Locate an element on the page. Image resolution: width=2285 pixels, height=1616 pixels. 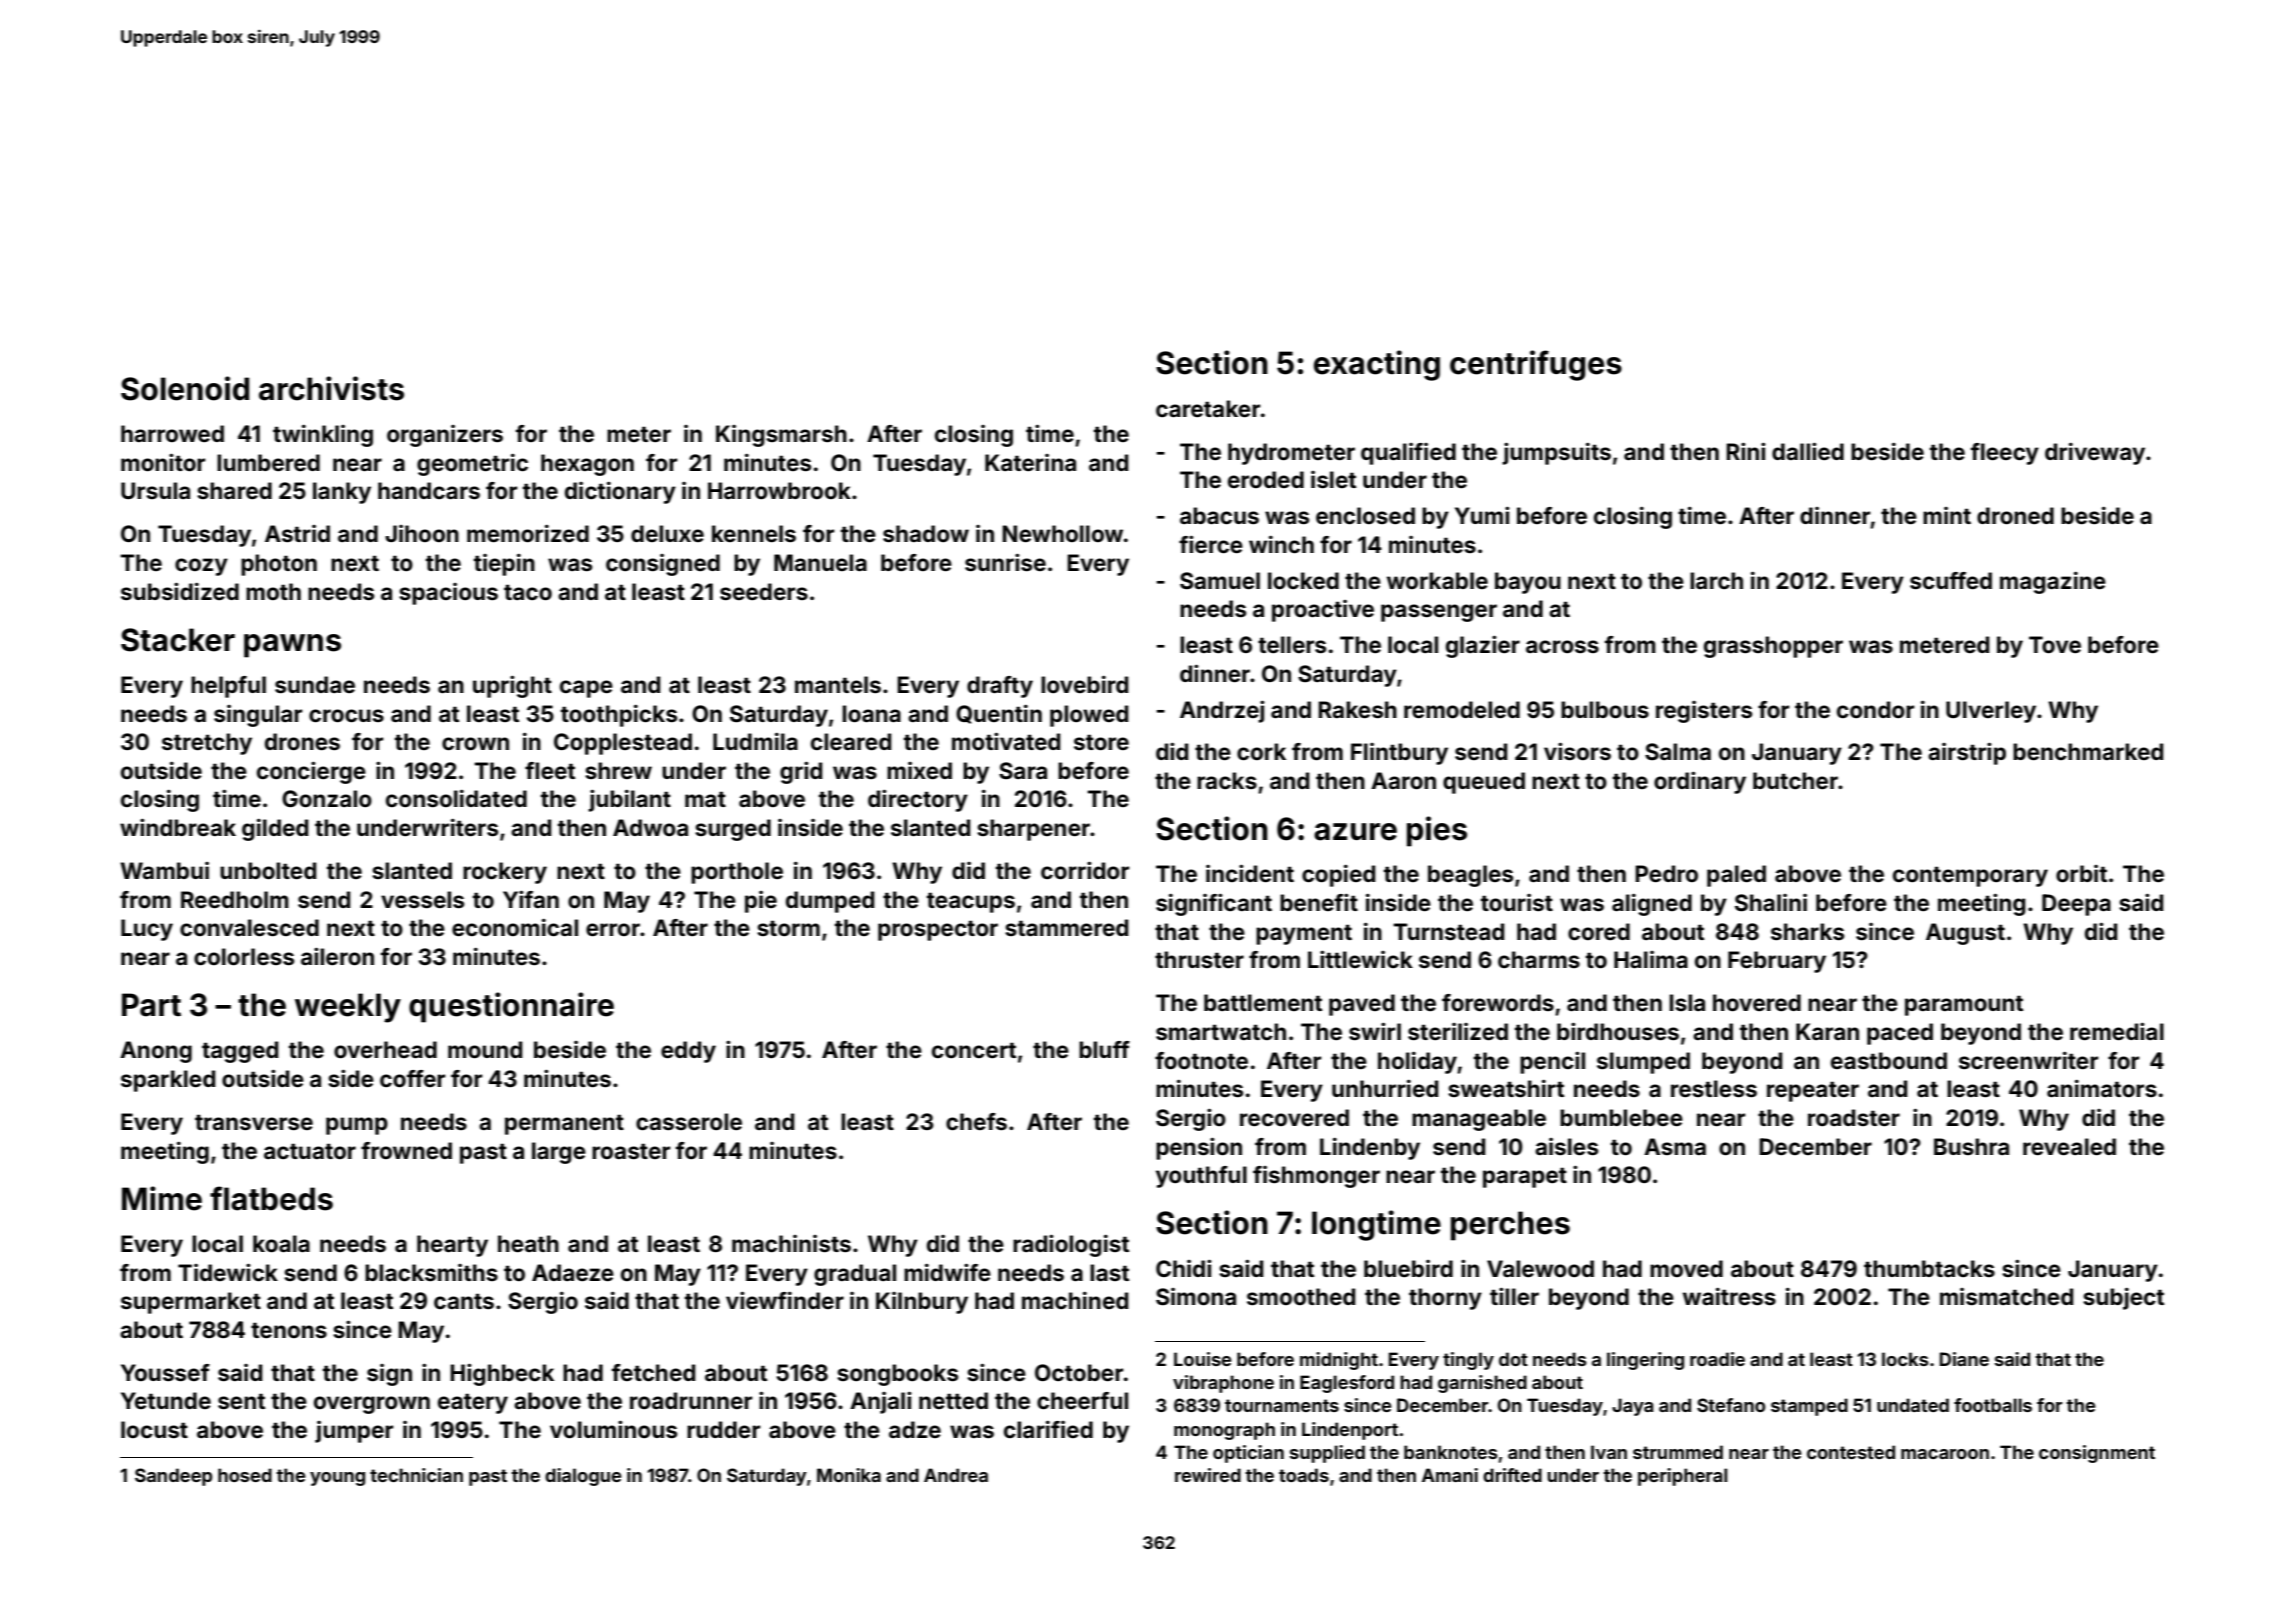
grasshopper is located at coordinates (1773, 647).
